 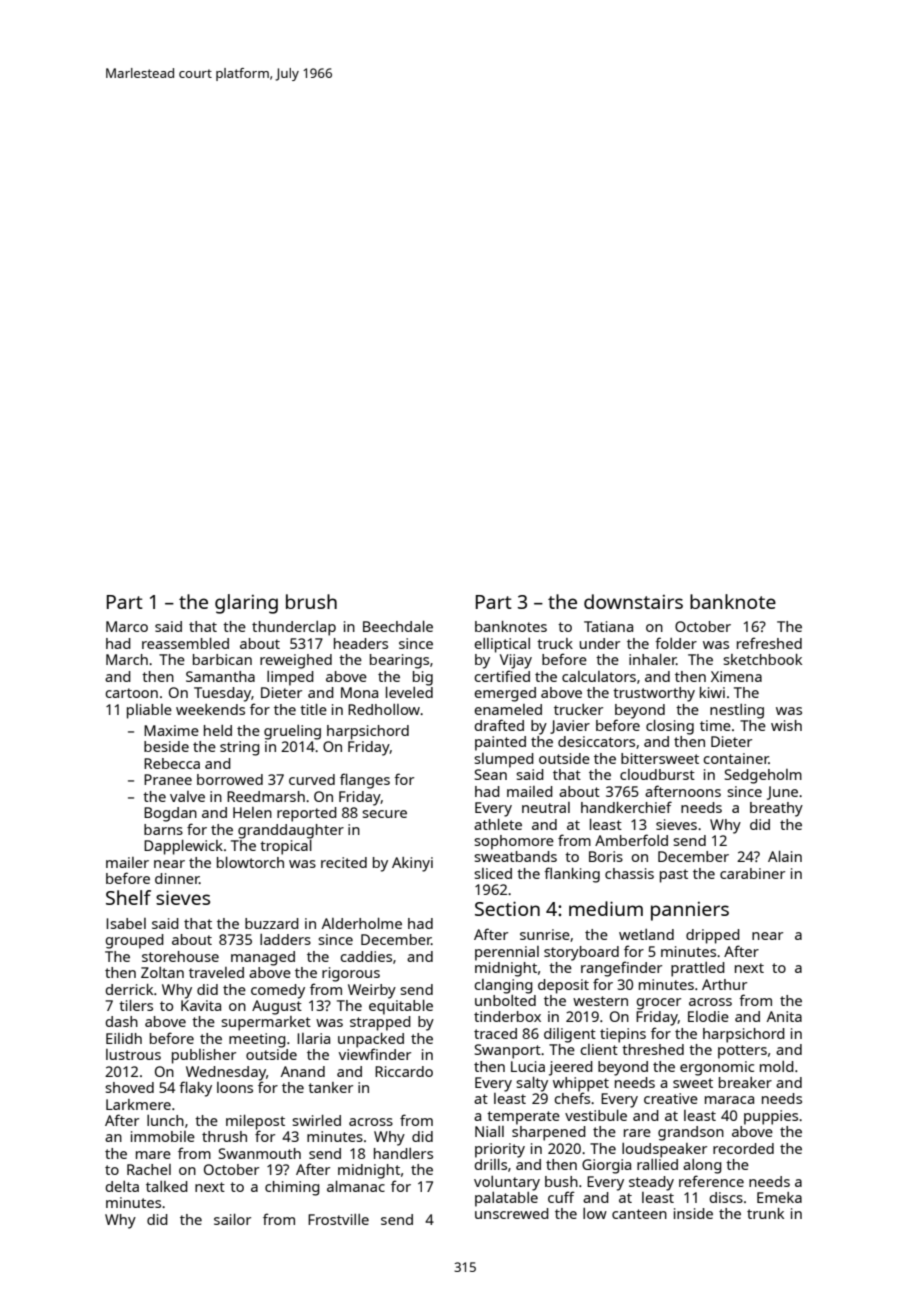 I want to click on ergonomic, so click(x=717, y=1068).
